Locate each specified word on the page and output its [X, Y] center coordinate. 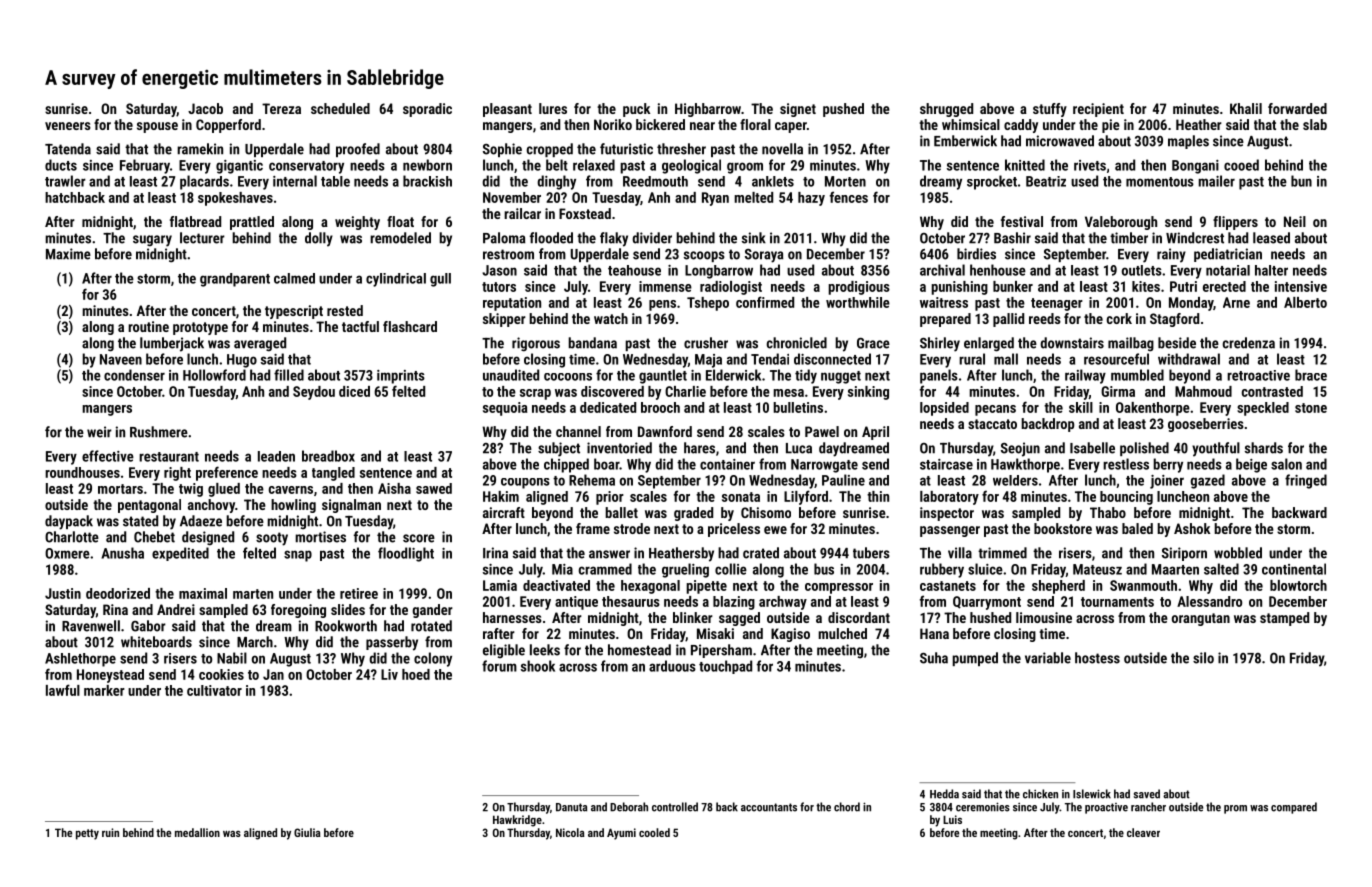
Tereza [281, 108]
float [400, 221]
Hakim [501, 496]
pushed [843, 110]
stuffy [1050, 110]
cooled [654, 832]
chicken [1040, 794]
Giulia [307, 832]
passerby [392, 643]
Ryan [715, 199]
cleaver [1143, 832]
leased [1271, 238]
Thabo [1108, 512]
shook [538, 666]
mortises [320, 537]
